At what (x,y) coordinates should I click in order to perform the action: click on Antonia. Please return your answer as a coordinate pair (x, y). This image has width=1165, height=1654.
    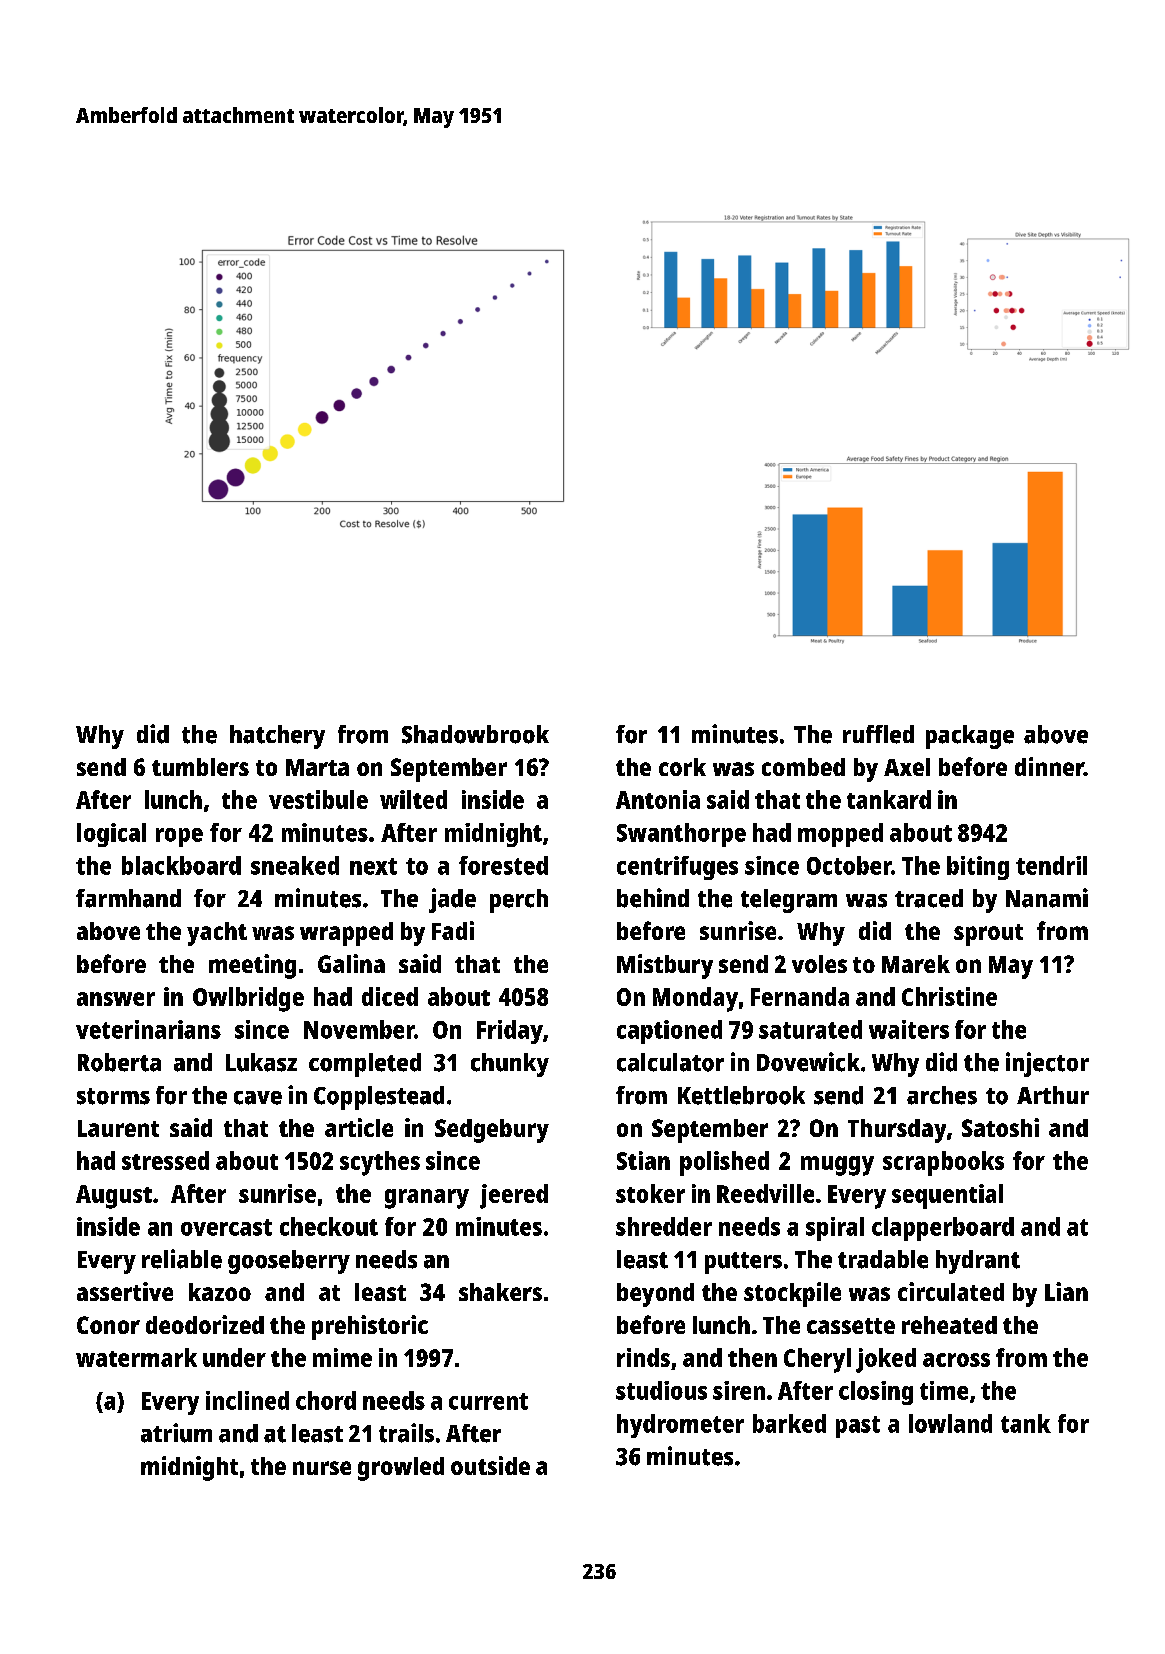
    Looking at the image, I should click on (658, 799).
